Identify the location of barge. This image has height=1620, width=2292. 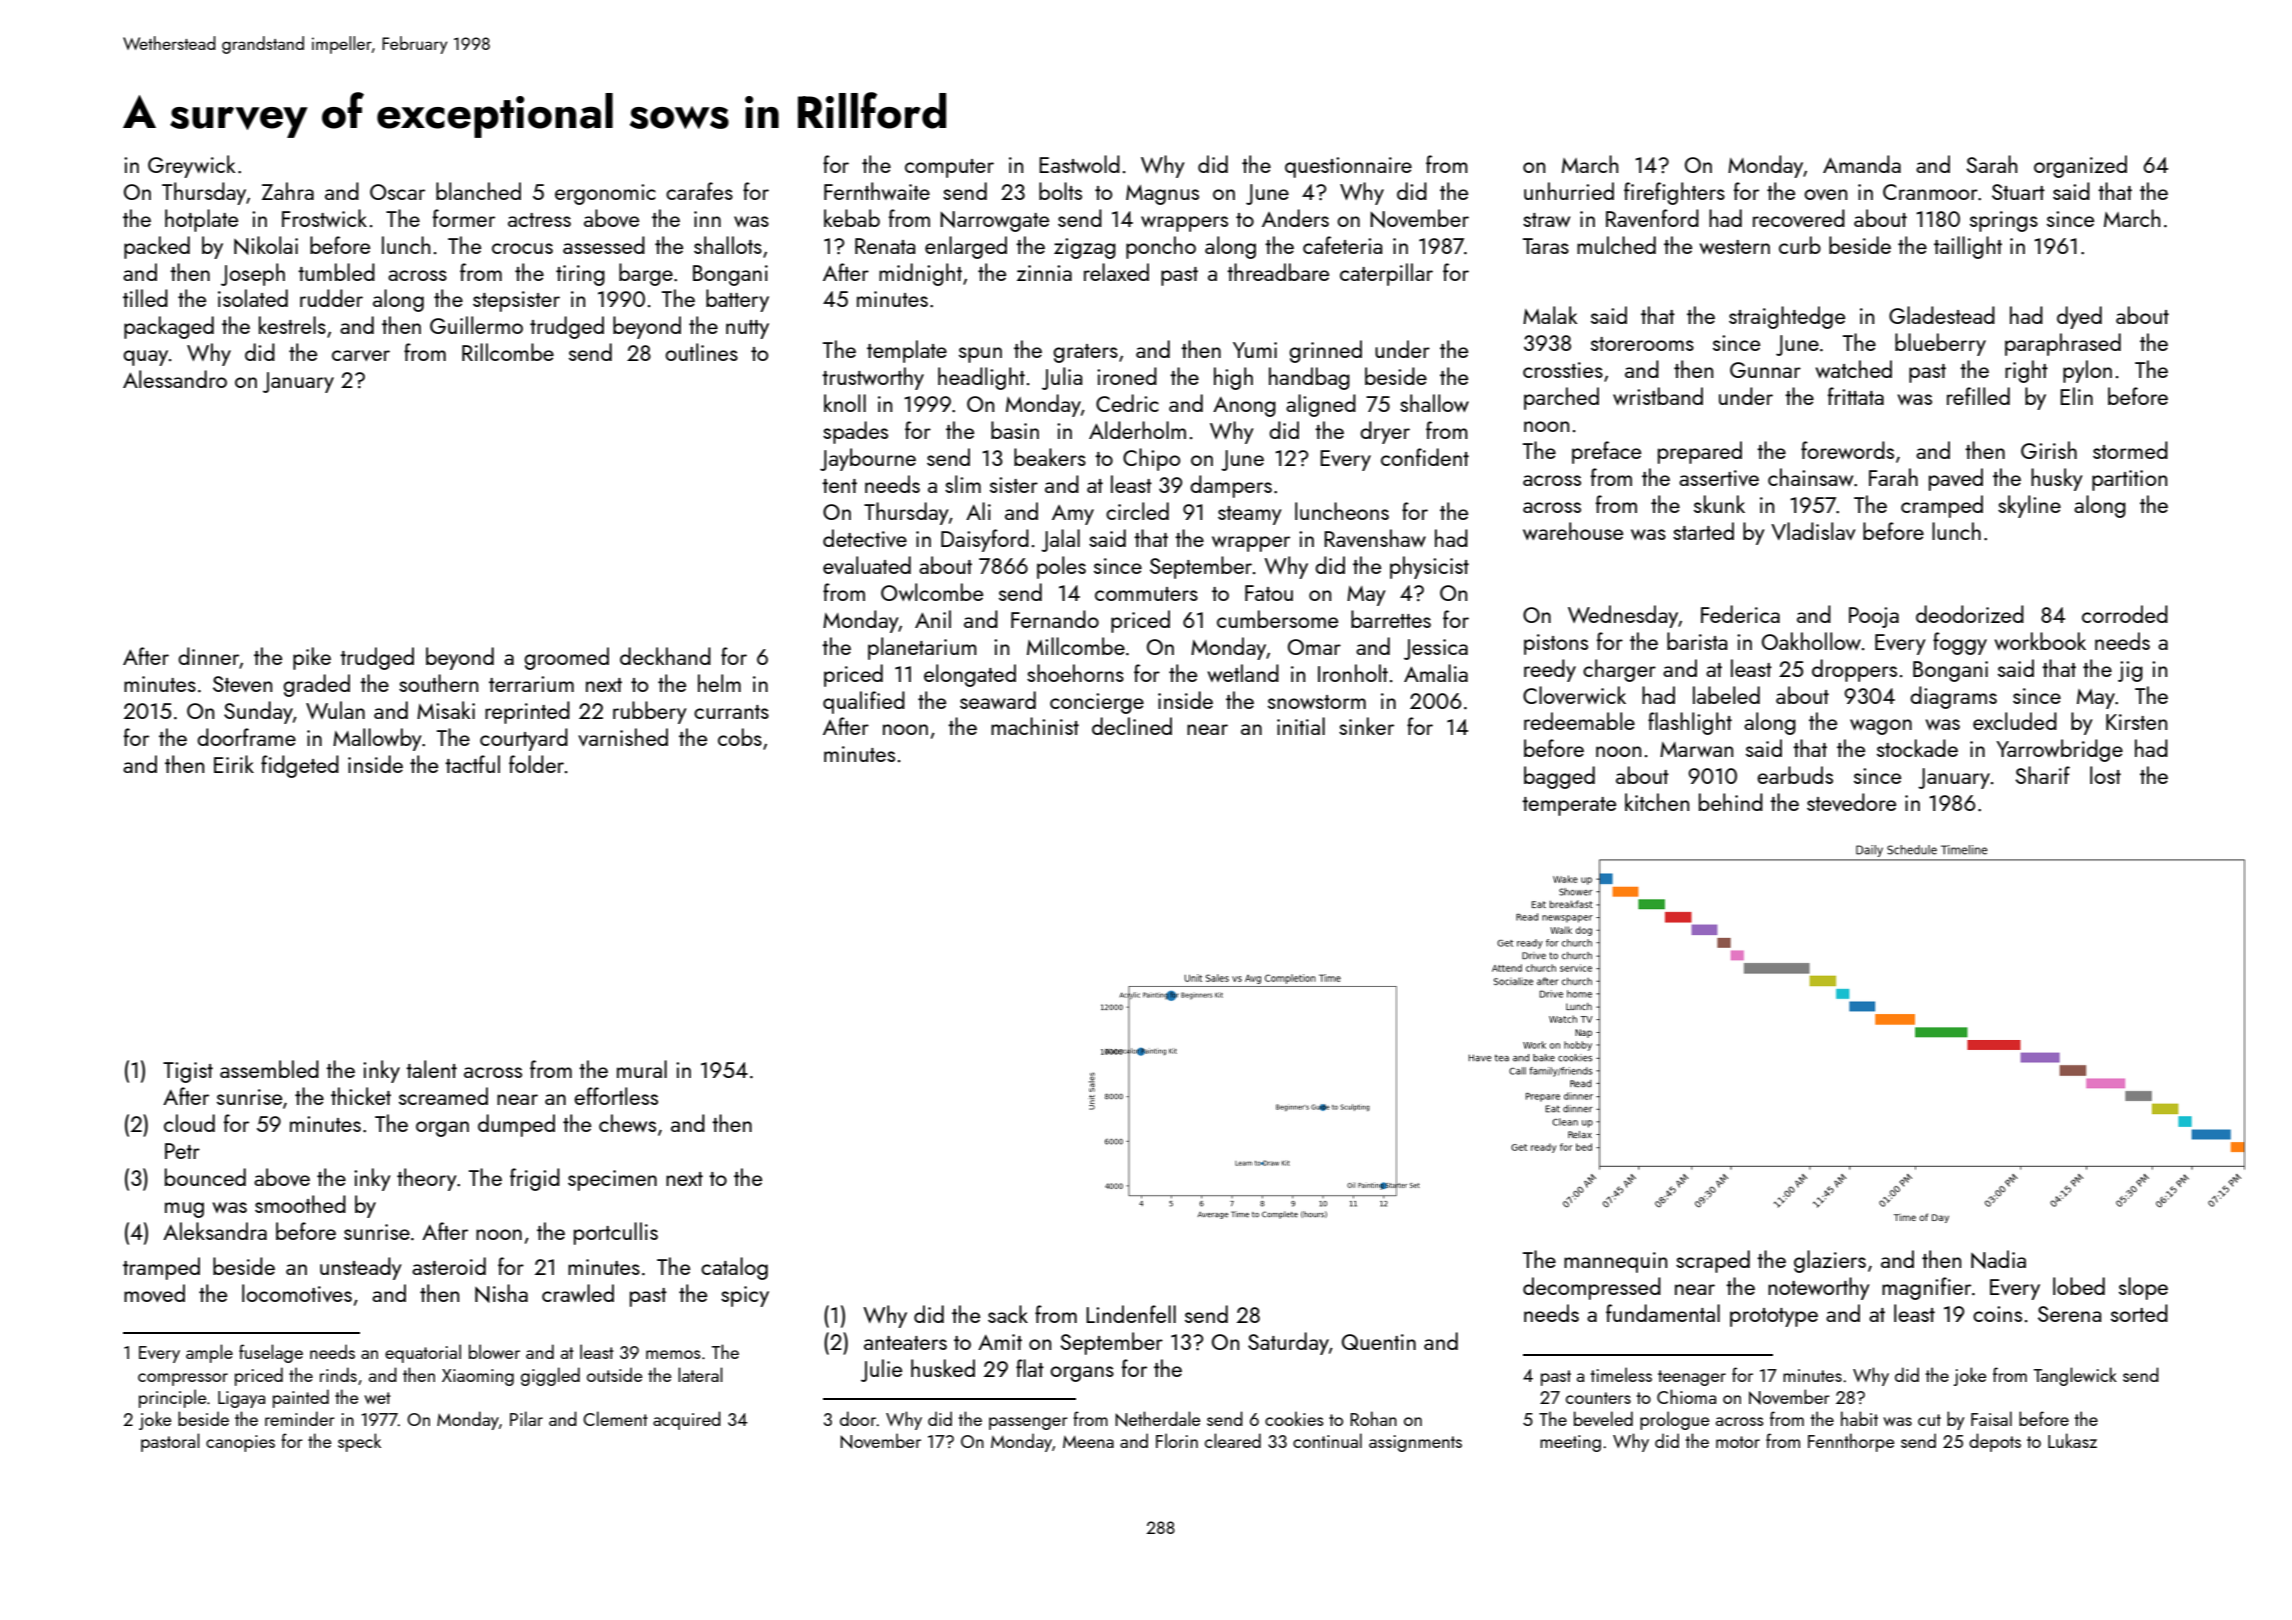
(646, 274).
